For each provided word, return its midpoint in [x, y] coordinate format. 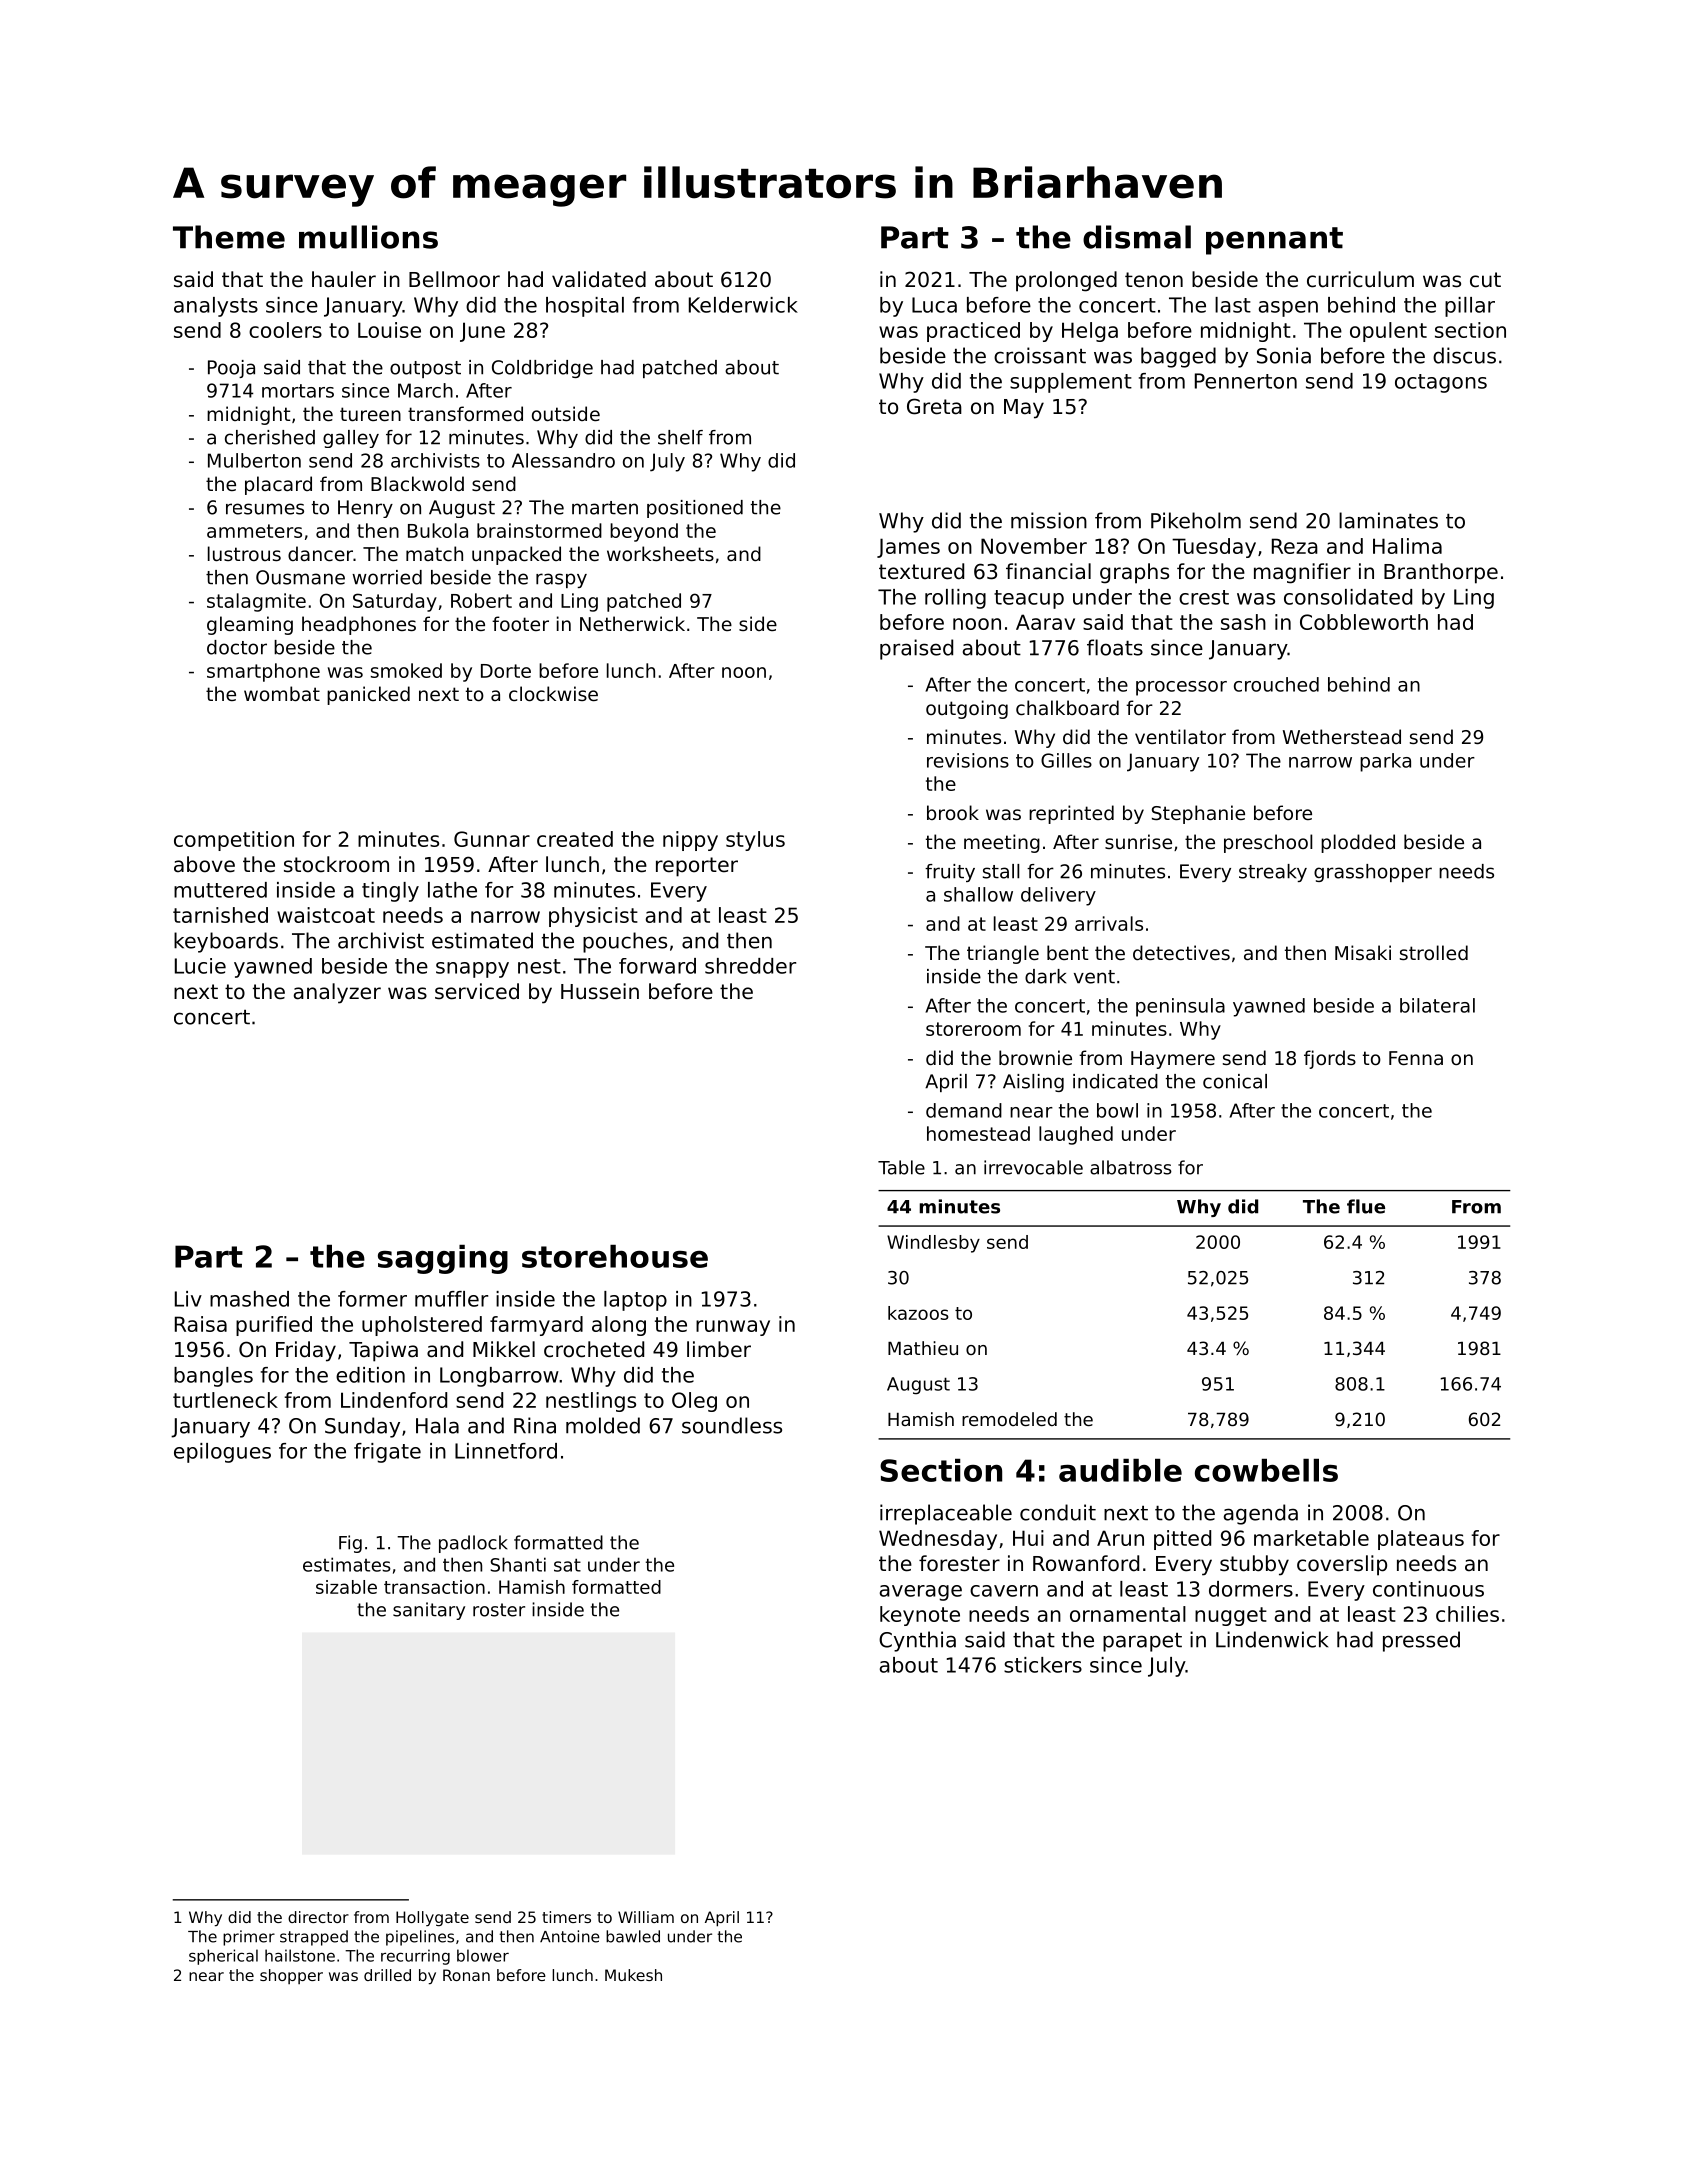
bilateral [1437, 1005]
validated [599, 279]
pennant [1274, 241]
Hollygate [432, 1918]
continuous [1428, 1589]
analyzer [337, 993]
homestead [978, 1133]
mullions [368, 237]
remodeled [1009, 1419]
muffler [451, 1299]
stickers [1043, 1665]
